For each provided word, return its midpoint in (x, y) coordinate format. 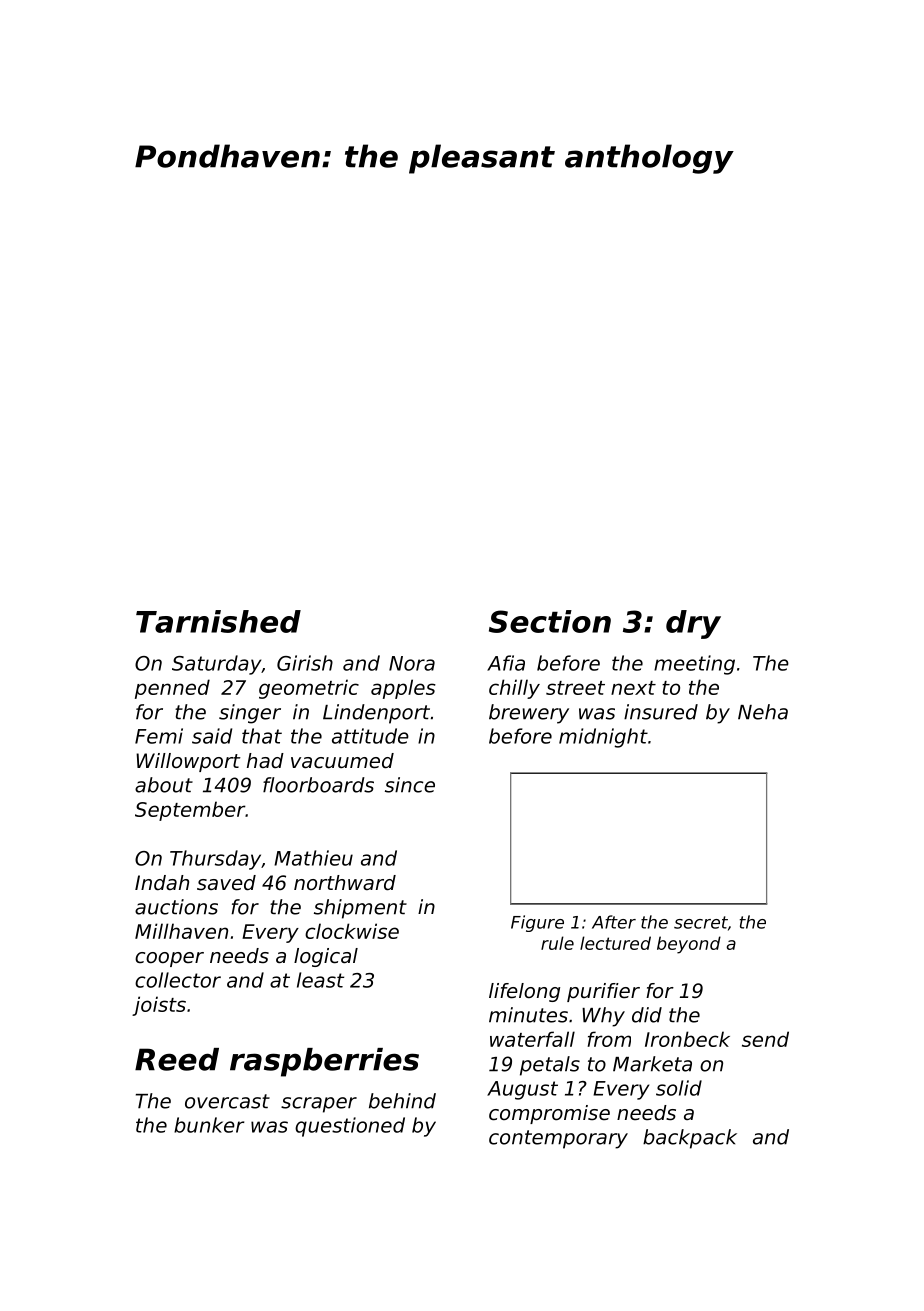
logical (326, 957)
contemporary (558, 1139)
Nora (412, 663)
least (320, 980)
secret (701, 922)
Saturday (217, 665)
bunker (209, 1125)
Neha (763, 712)
